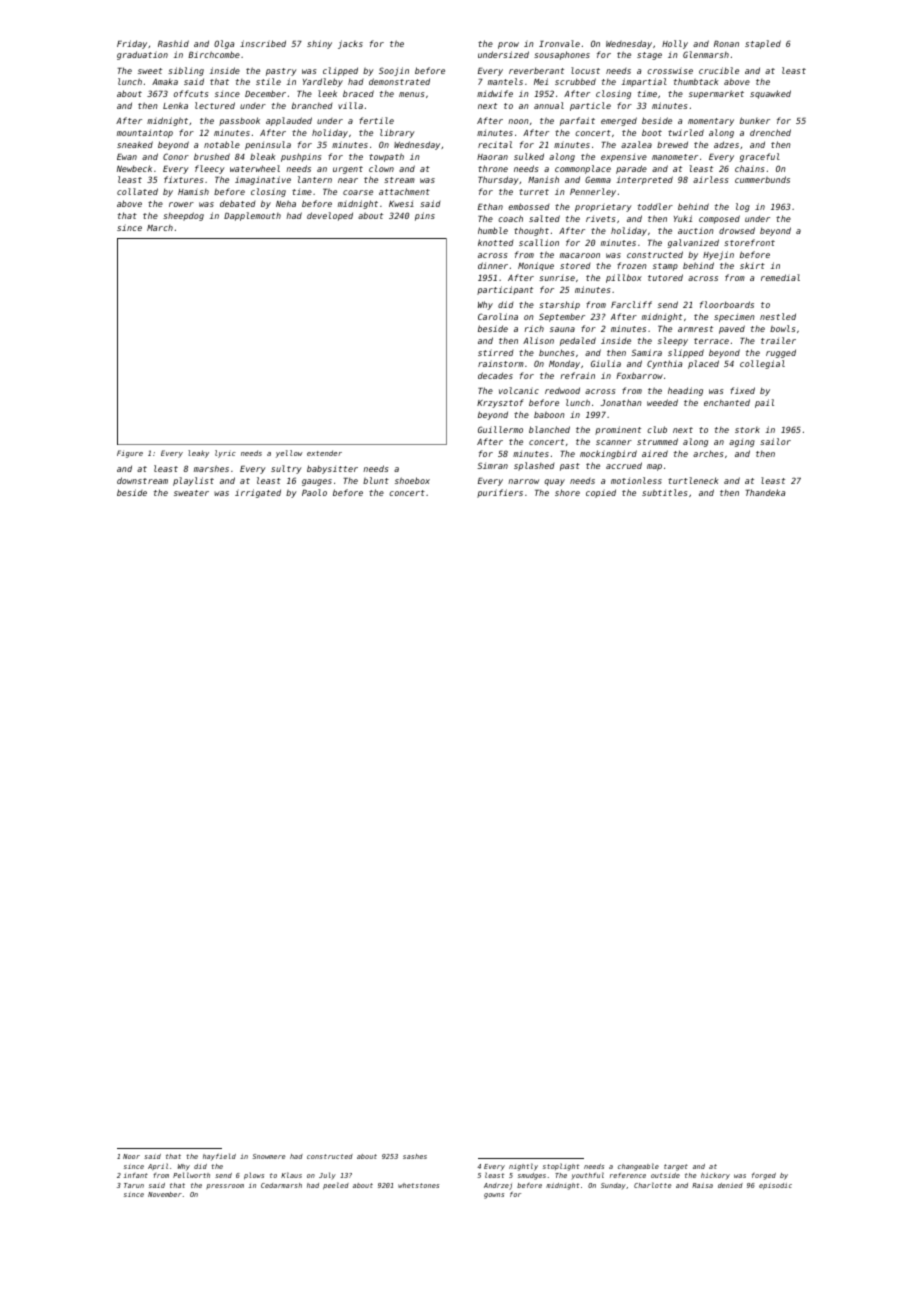 The image size is (924, 1308). I want to click on shore, so click(567, 492).
